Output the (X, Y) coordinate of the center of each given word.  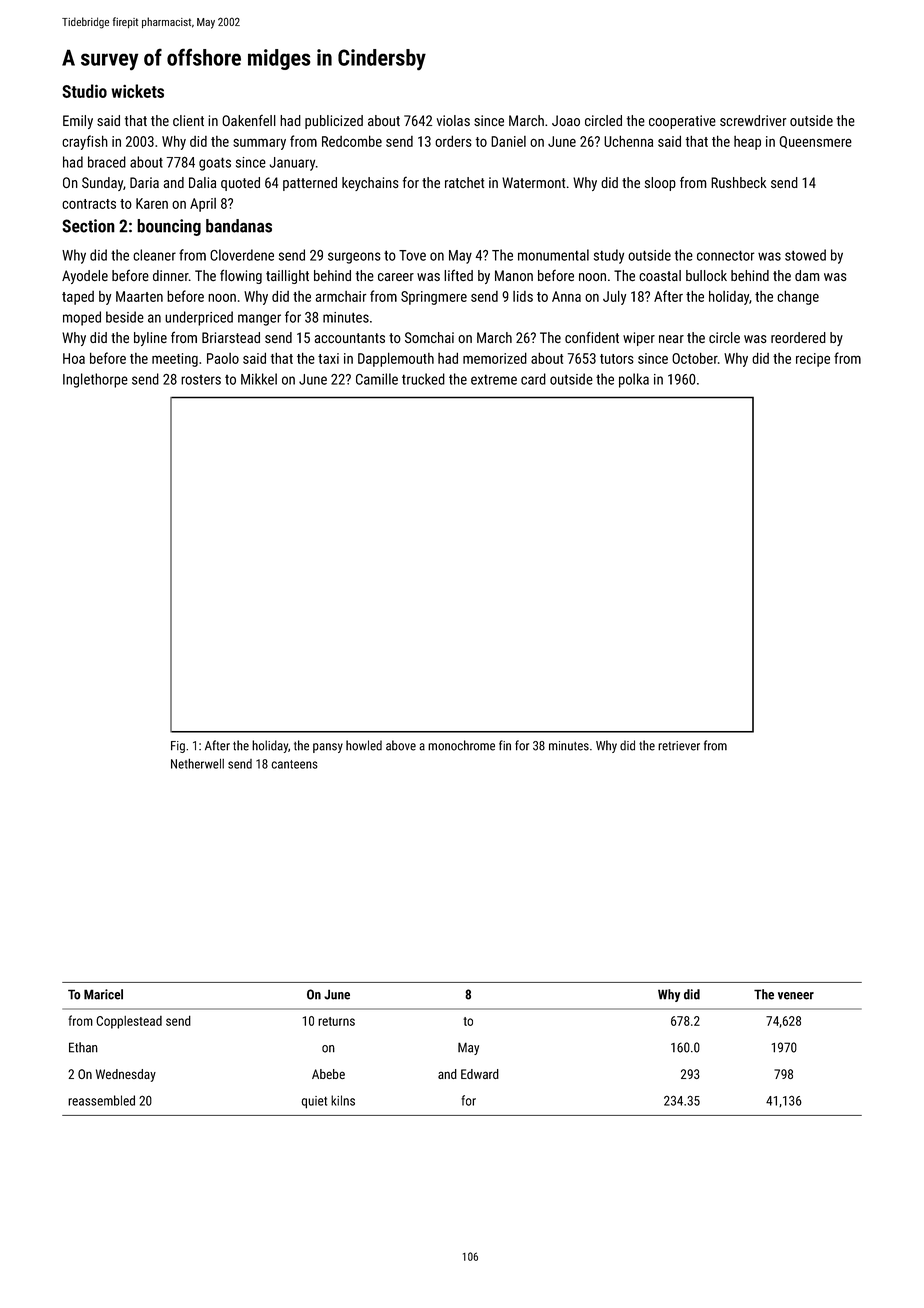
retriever (679, 746)
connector (725, 255)
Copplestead (129, 1022)
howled (364, 745)
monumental (553, 255)
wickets (137, 91)
